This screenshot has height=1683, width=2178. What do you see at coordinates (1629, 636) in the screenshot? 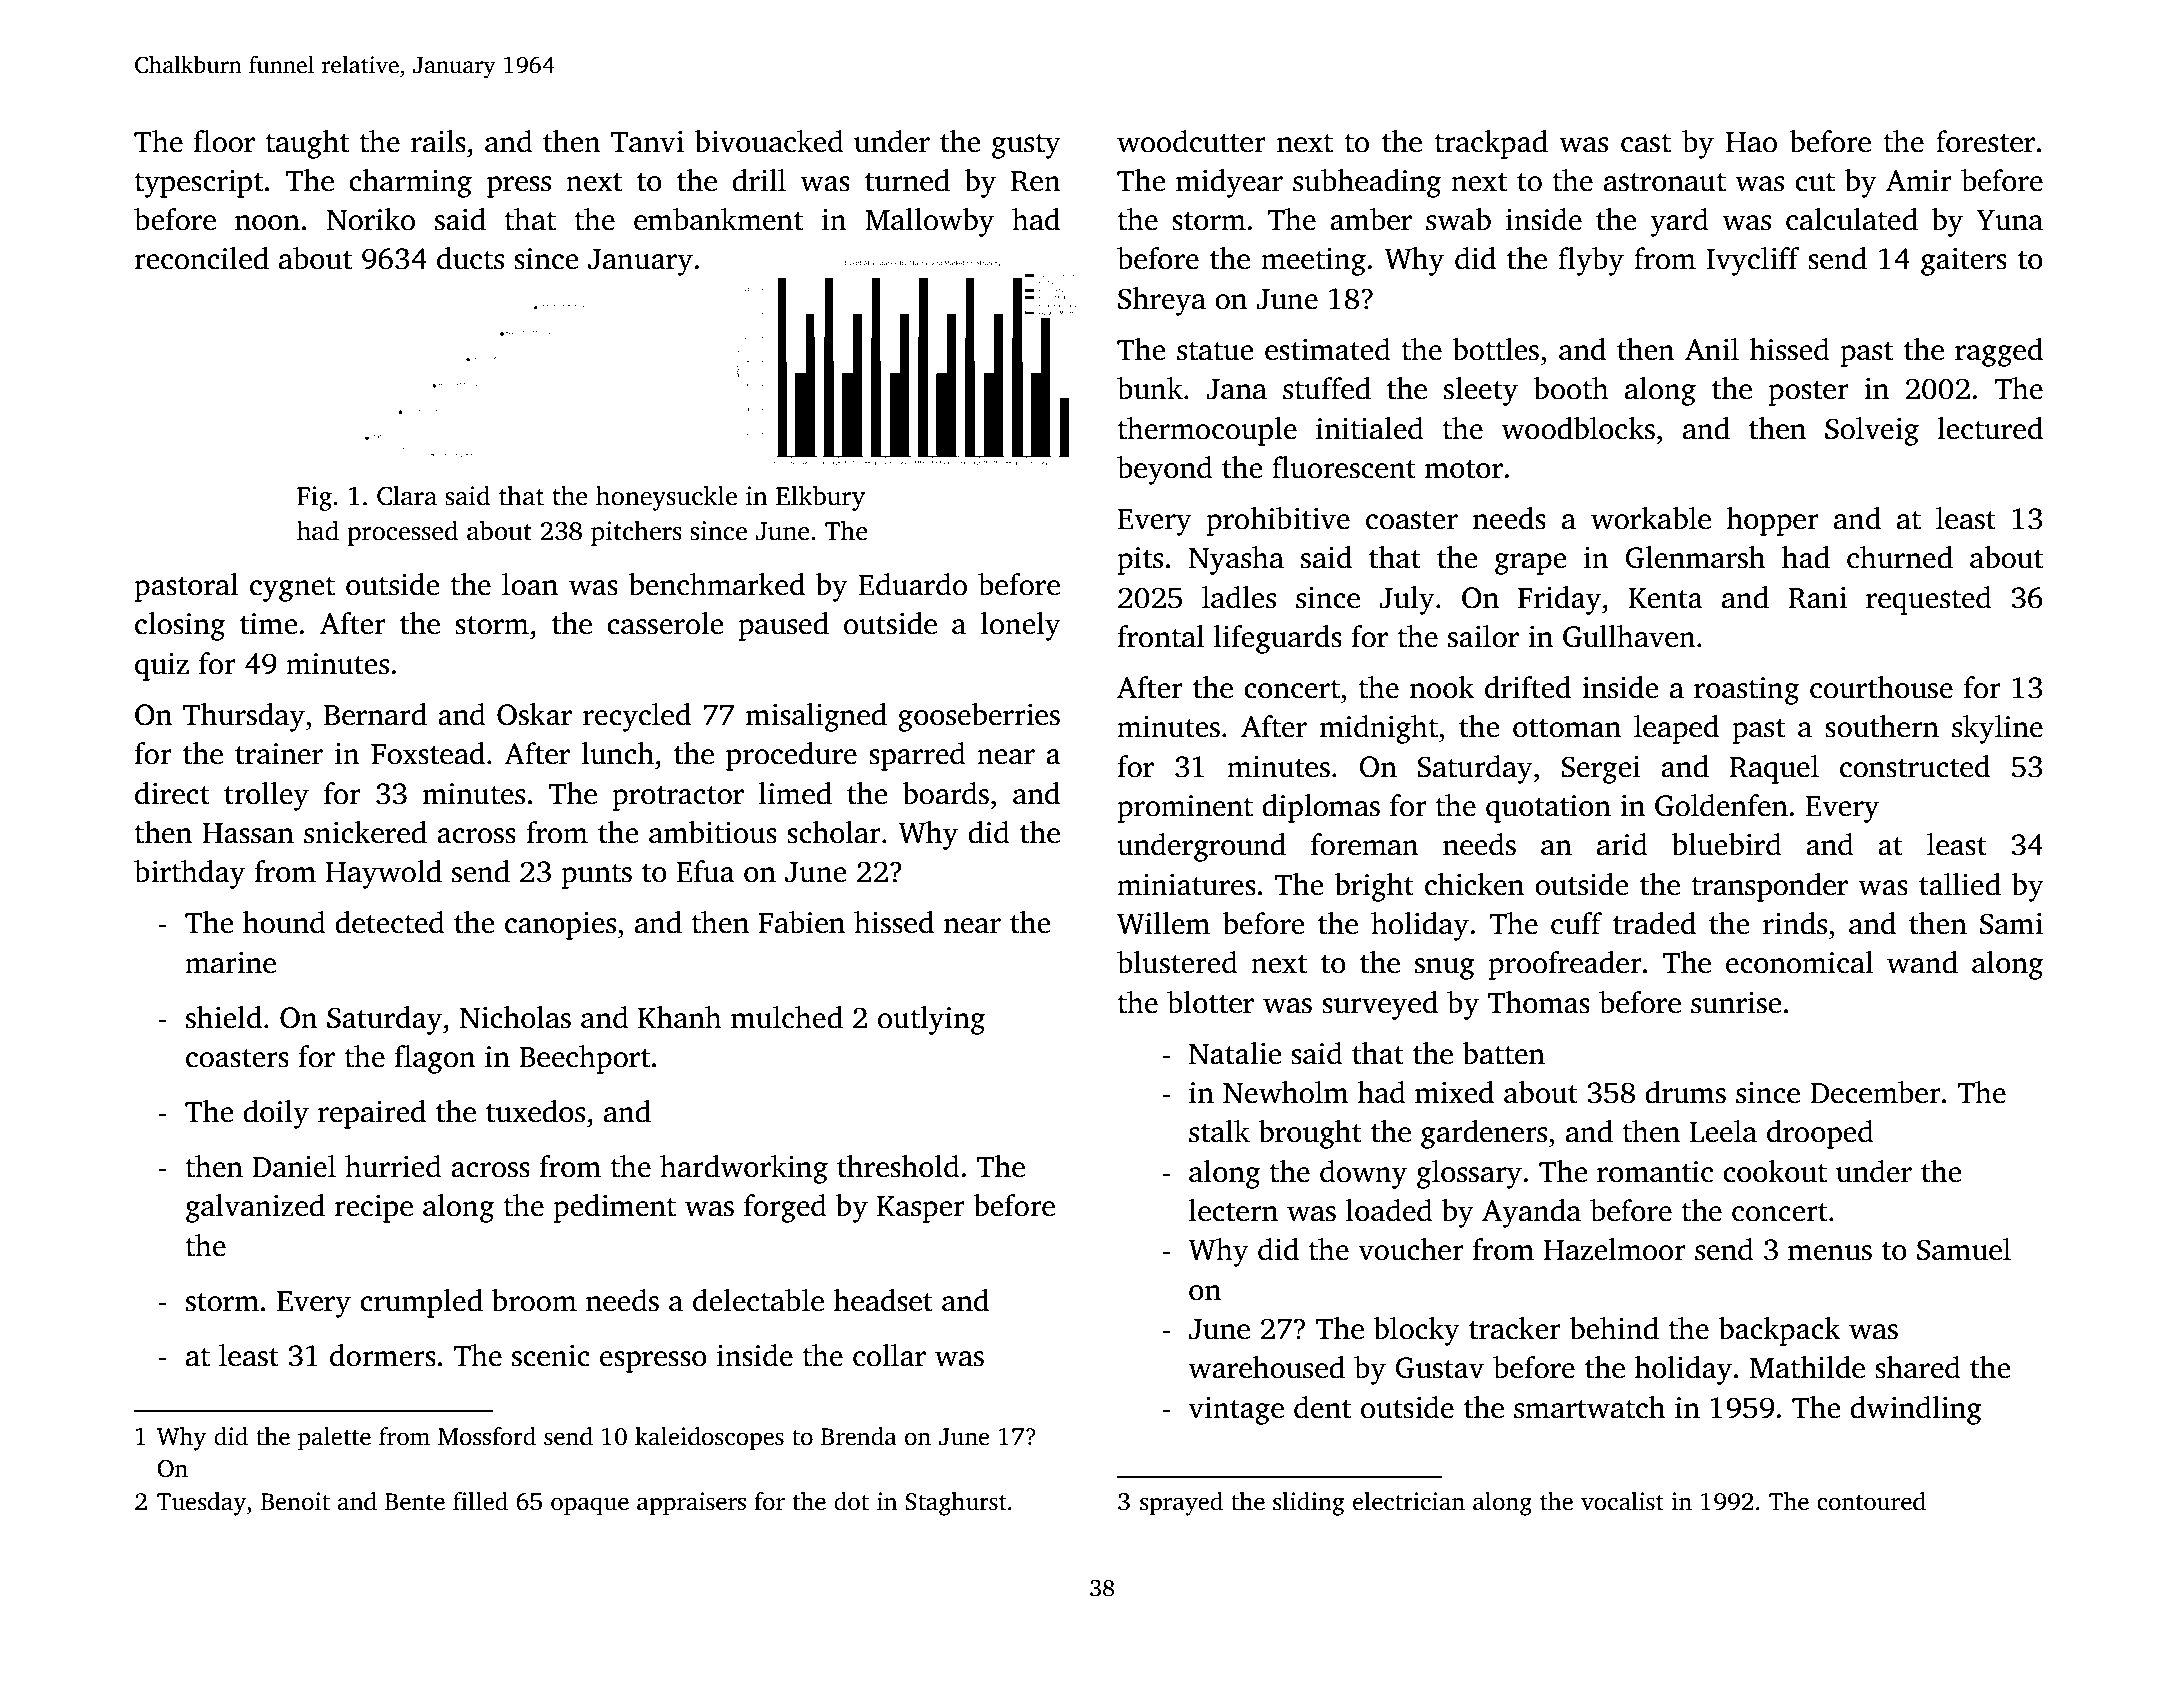
I see `Gullhaven` at bounding box center [1629, 636].
